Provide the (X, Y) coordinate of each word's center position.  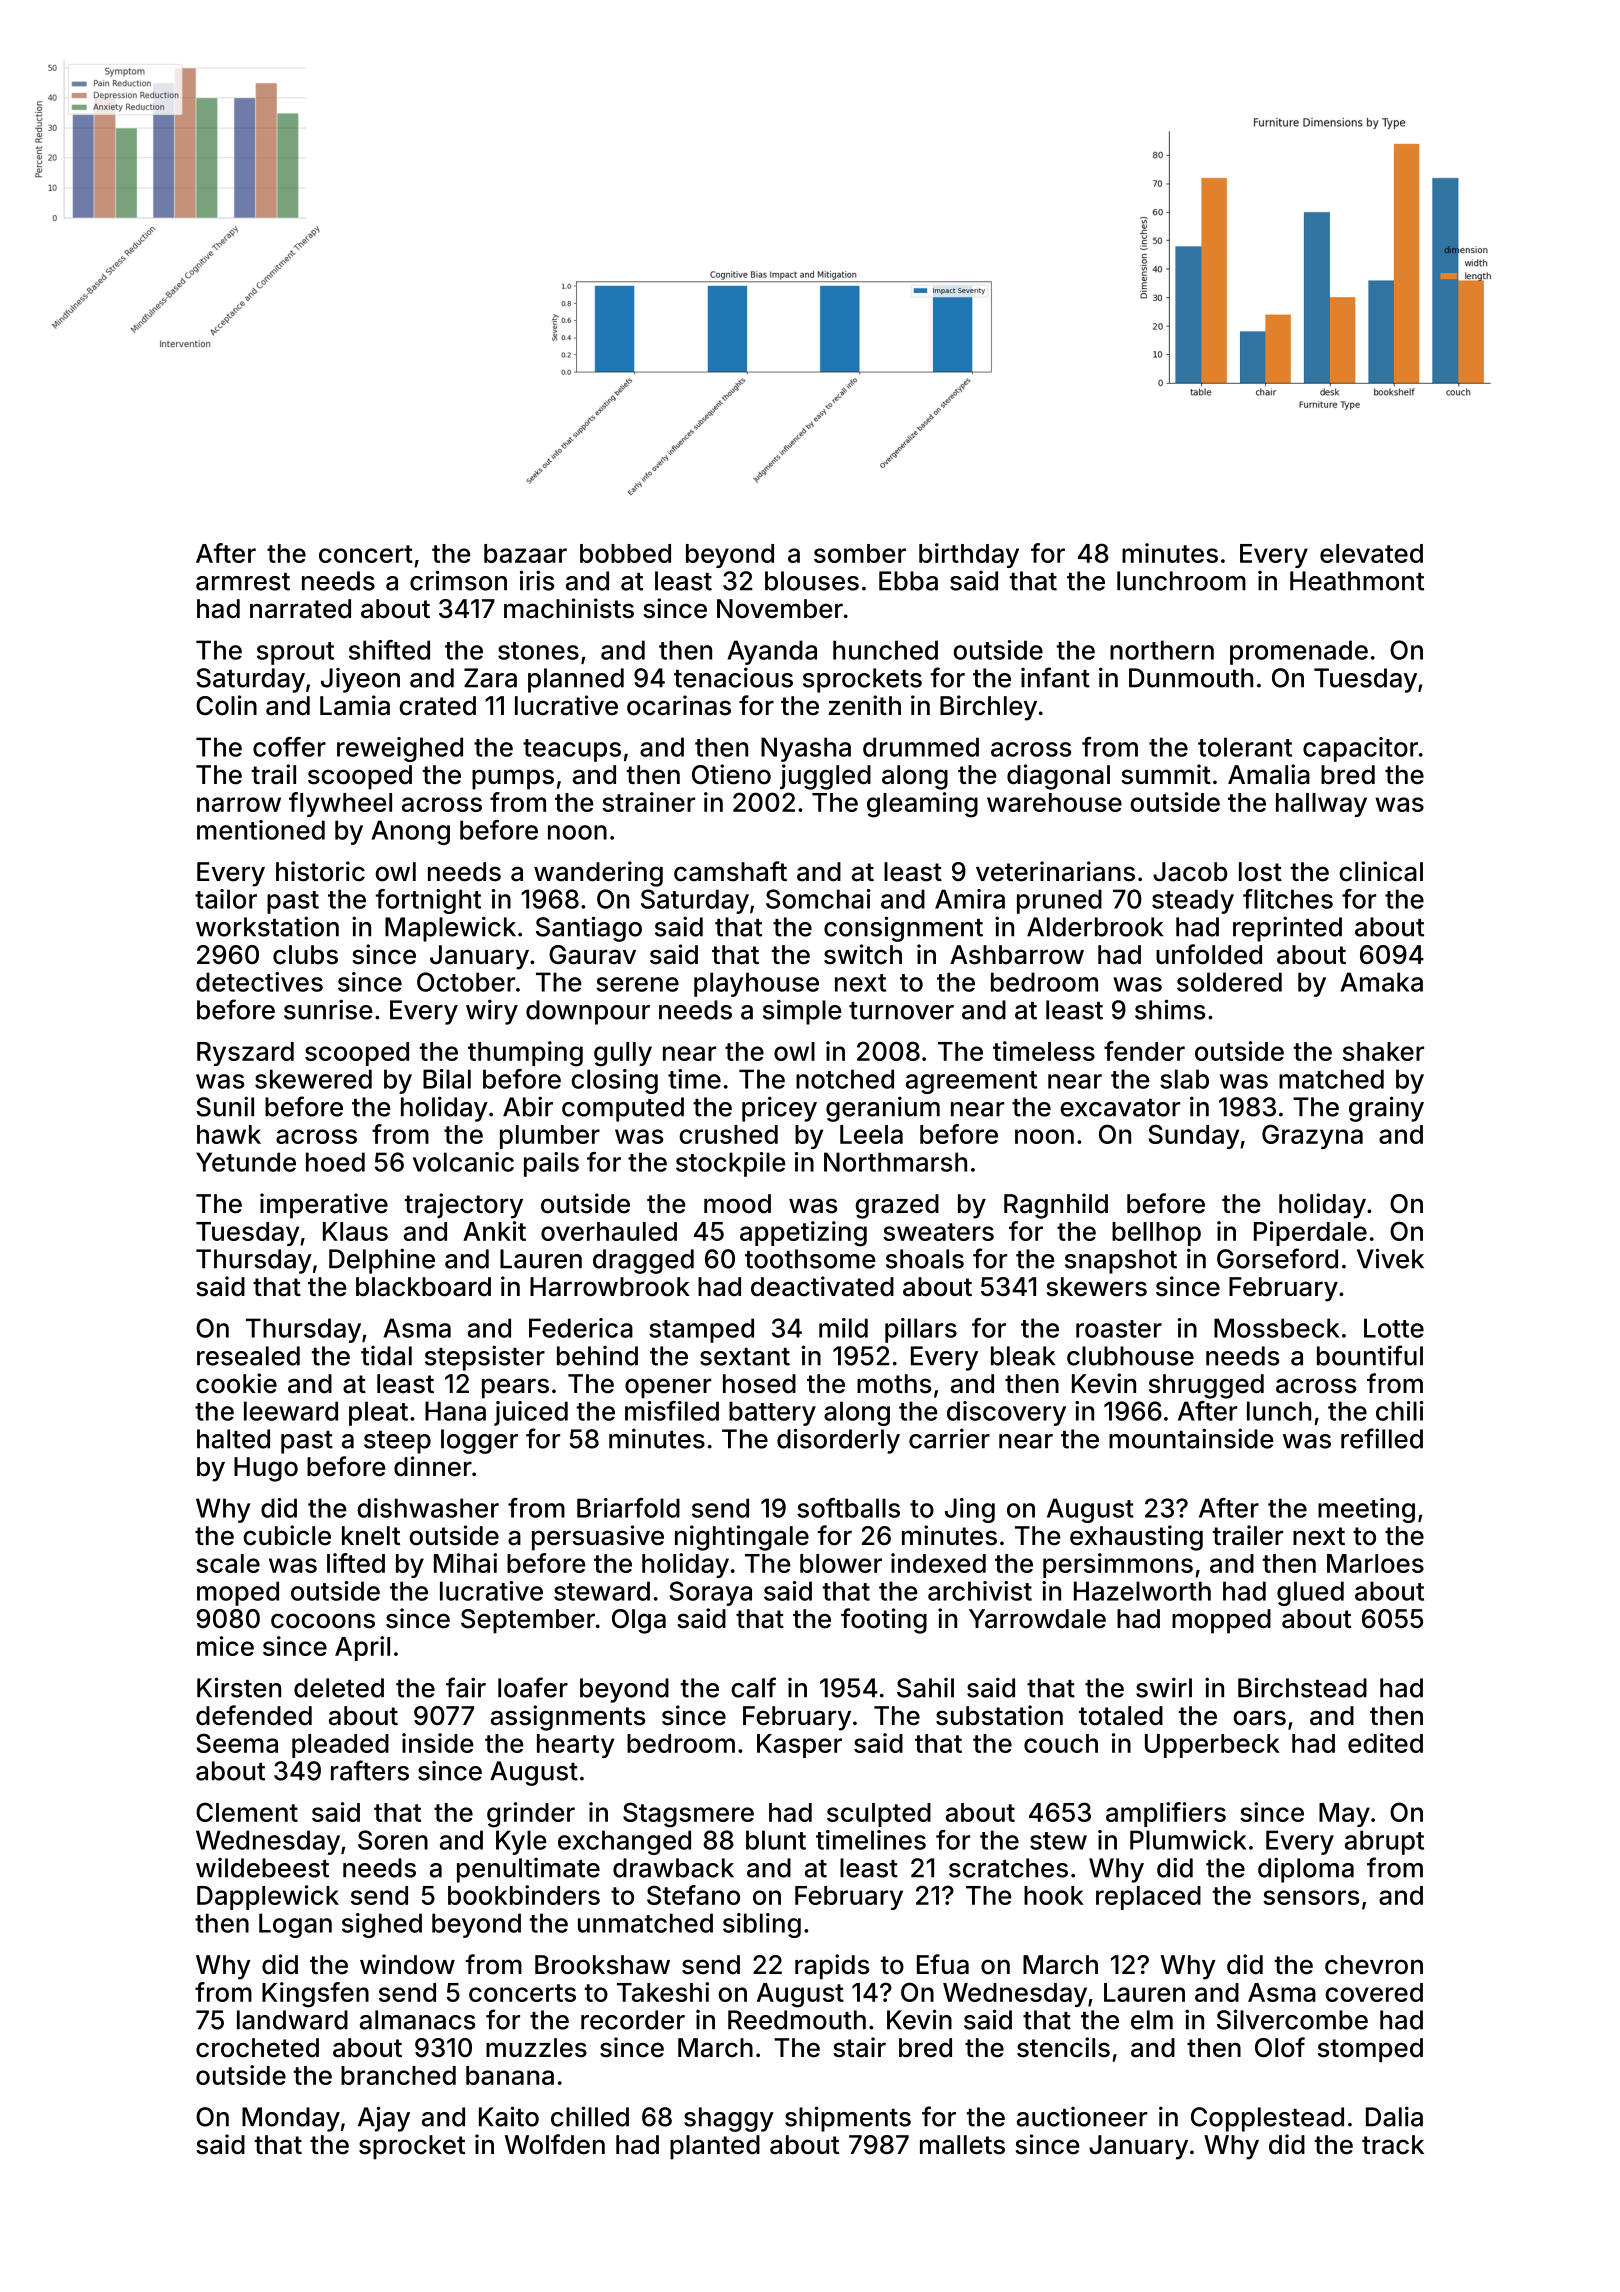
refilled (1382, 1438)
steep (397, 1442)
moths (894, 1384)
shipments (848, 2119)
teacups (572, 750)
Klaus (355, 1231)
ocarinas (679, 705)
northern (1162, 650)
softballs (848, 1508)
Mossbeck (1277, 1328)
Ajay (384, 2119)
